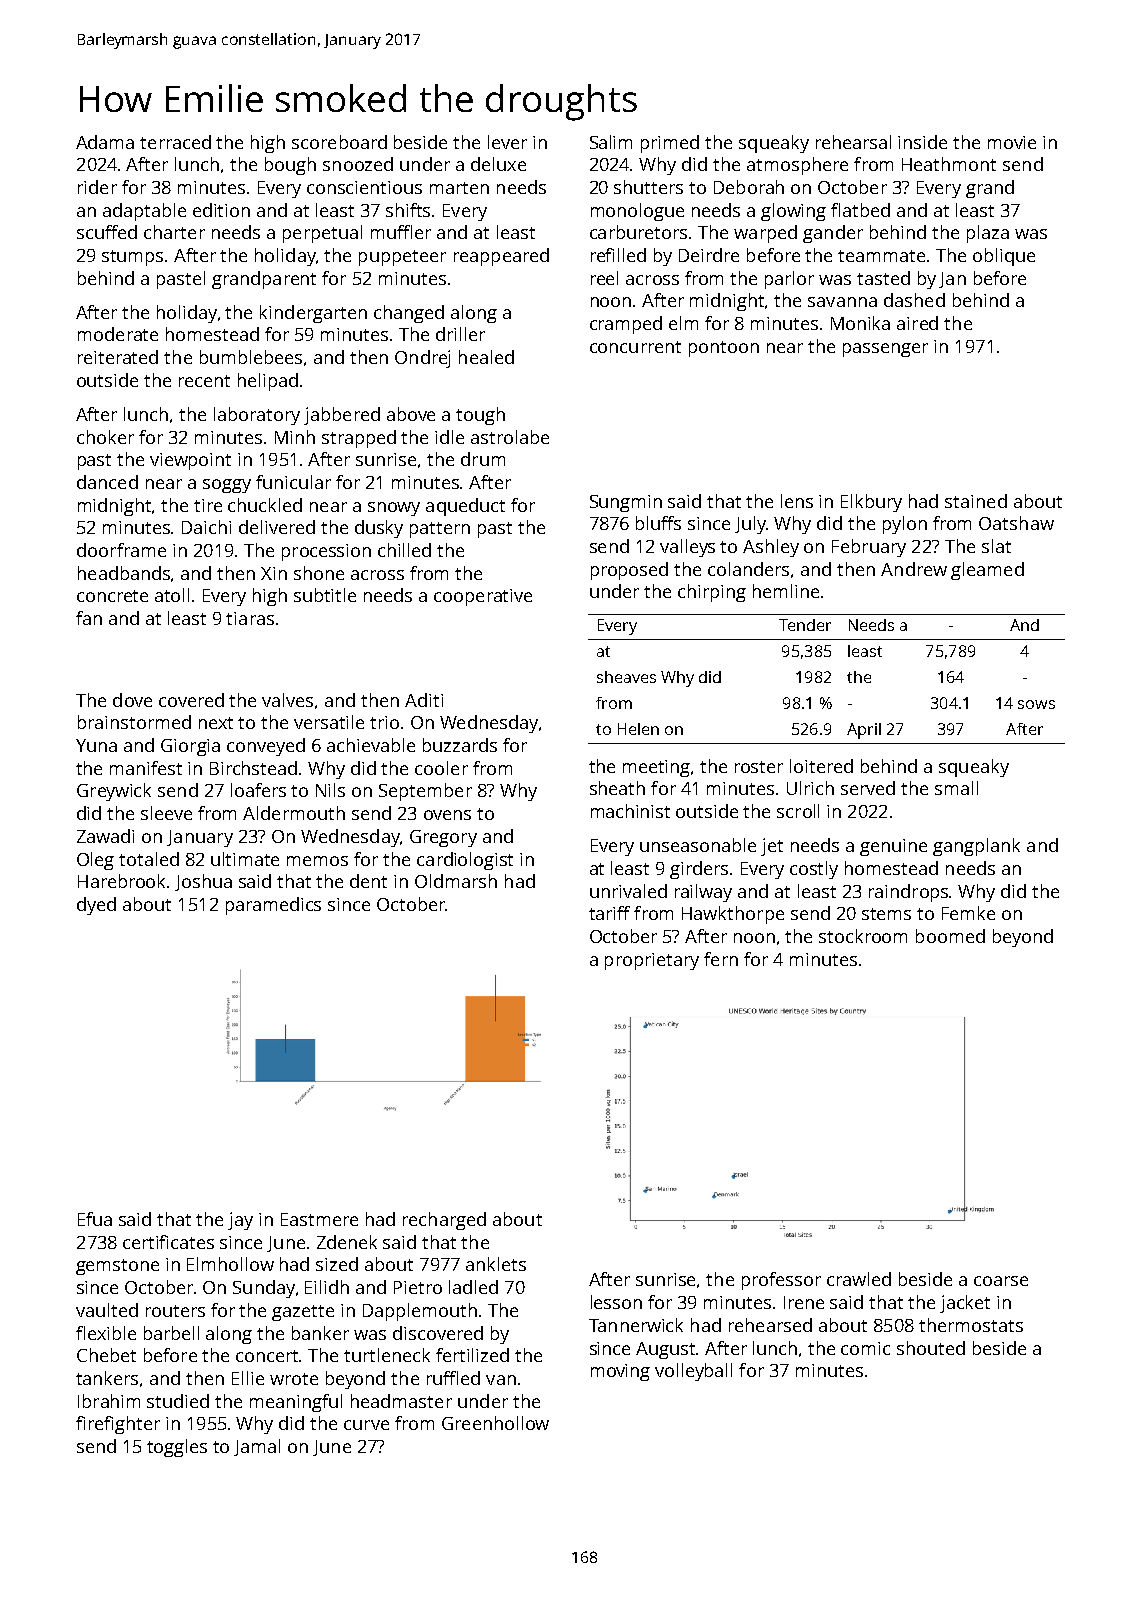 This image has width=1141, height=1621. What do you see at coordinates (630, 811) in the image?
I see `machinist` at bounding box center [630, 811].
